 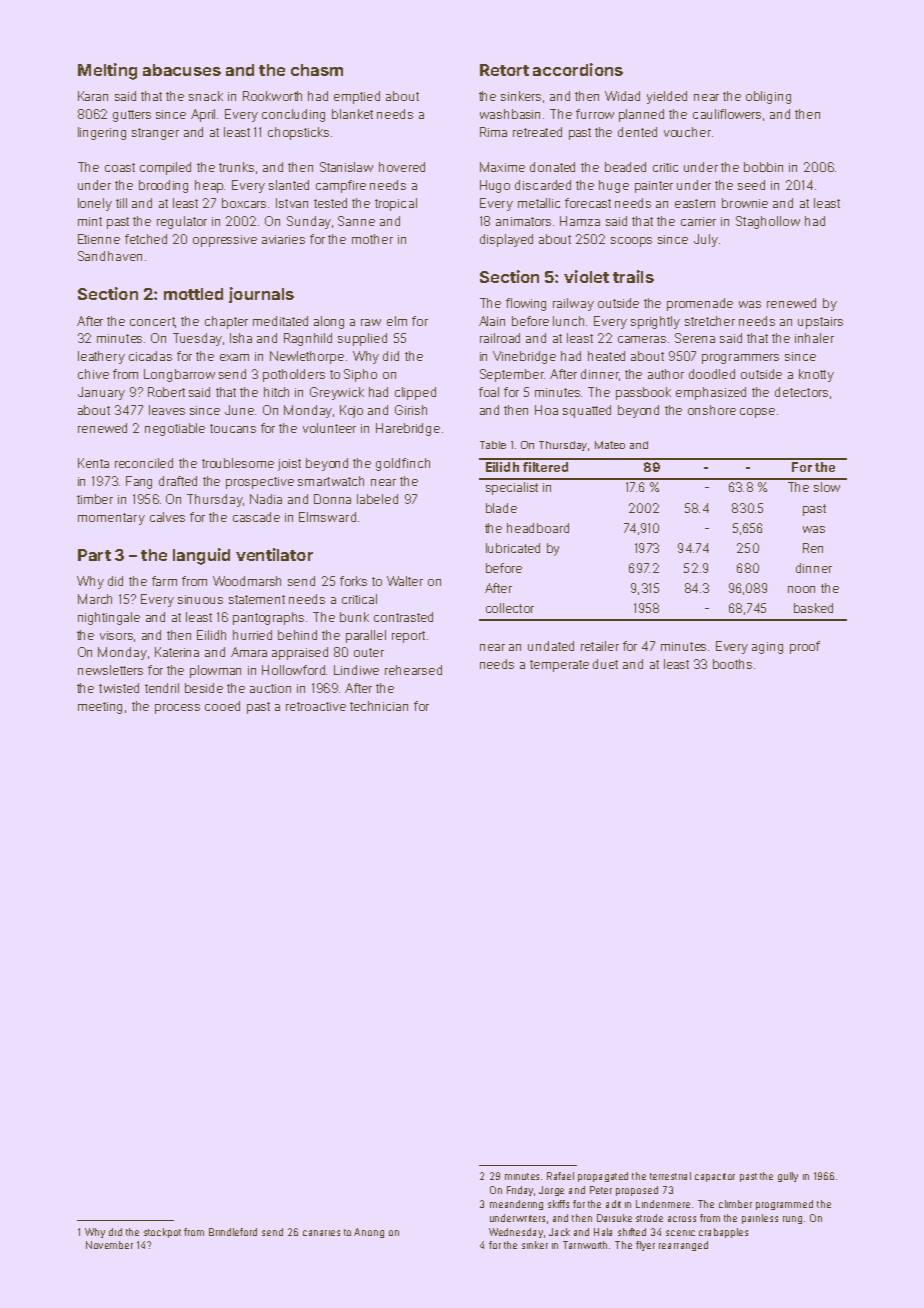 What do you see at coordinates (177, 709) in the screenshot?
I see `process` at bounding box center [177, 709].
